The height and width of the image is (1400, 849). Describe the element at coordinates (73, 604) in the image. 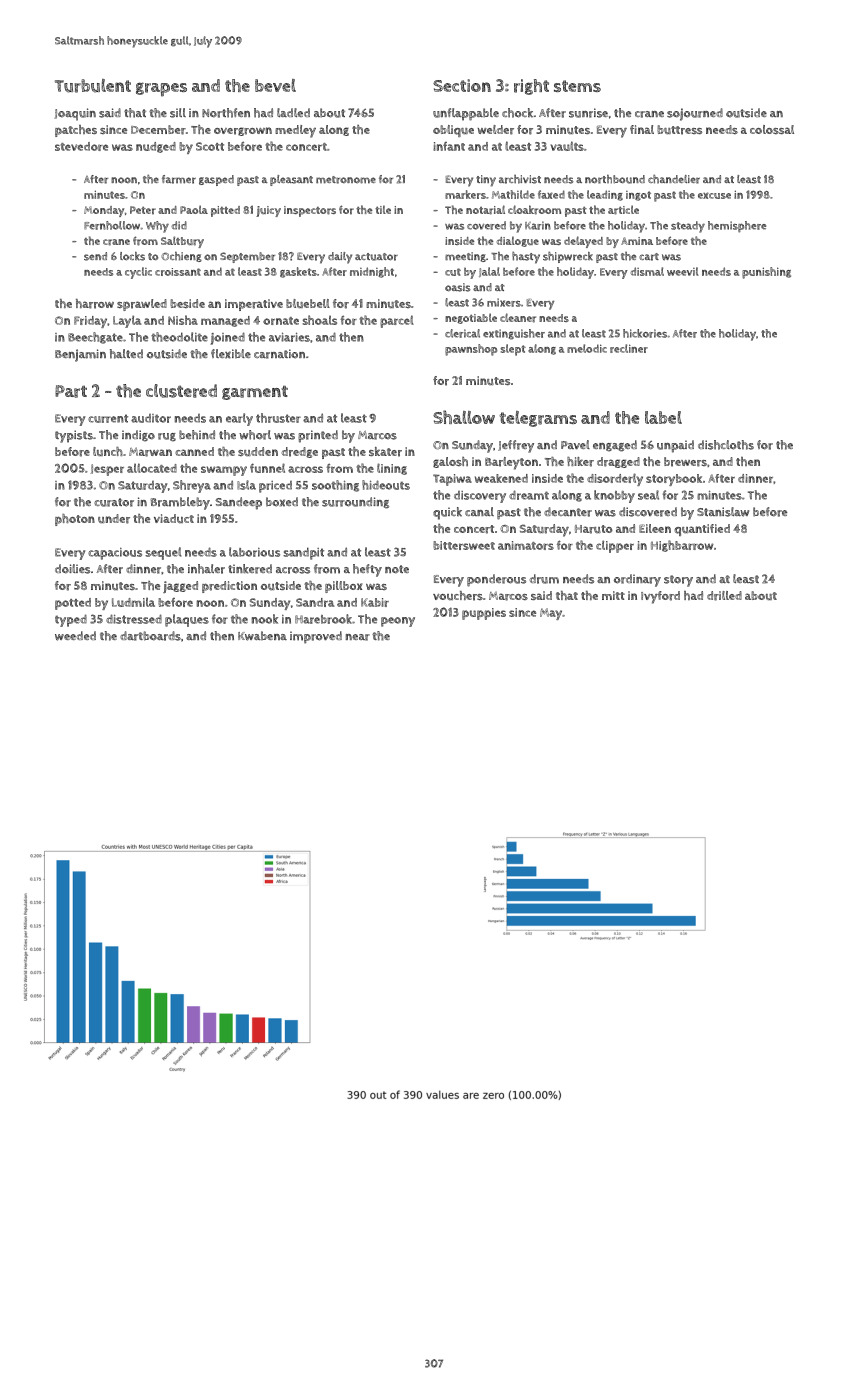

I see `potted` at that location.
